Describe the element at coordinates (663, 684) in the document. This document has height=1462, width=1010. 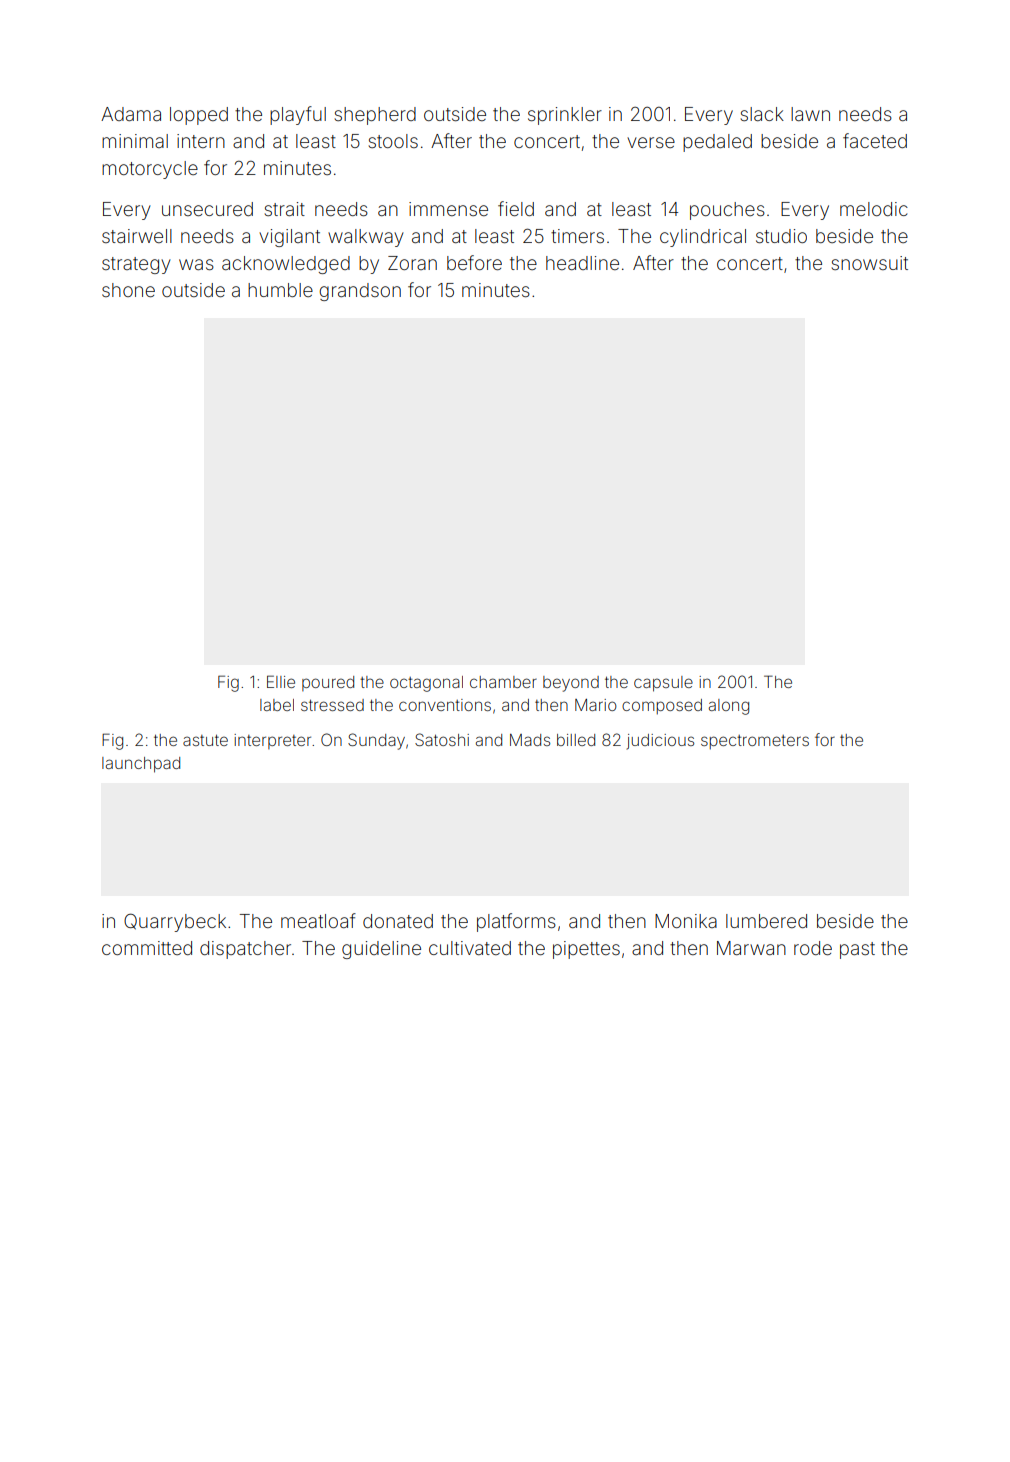
I see `capsule` at that location.
